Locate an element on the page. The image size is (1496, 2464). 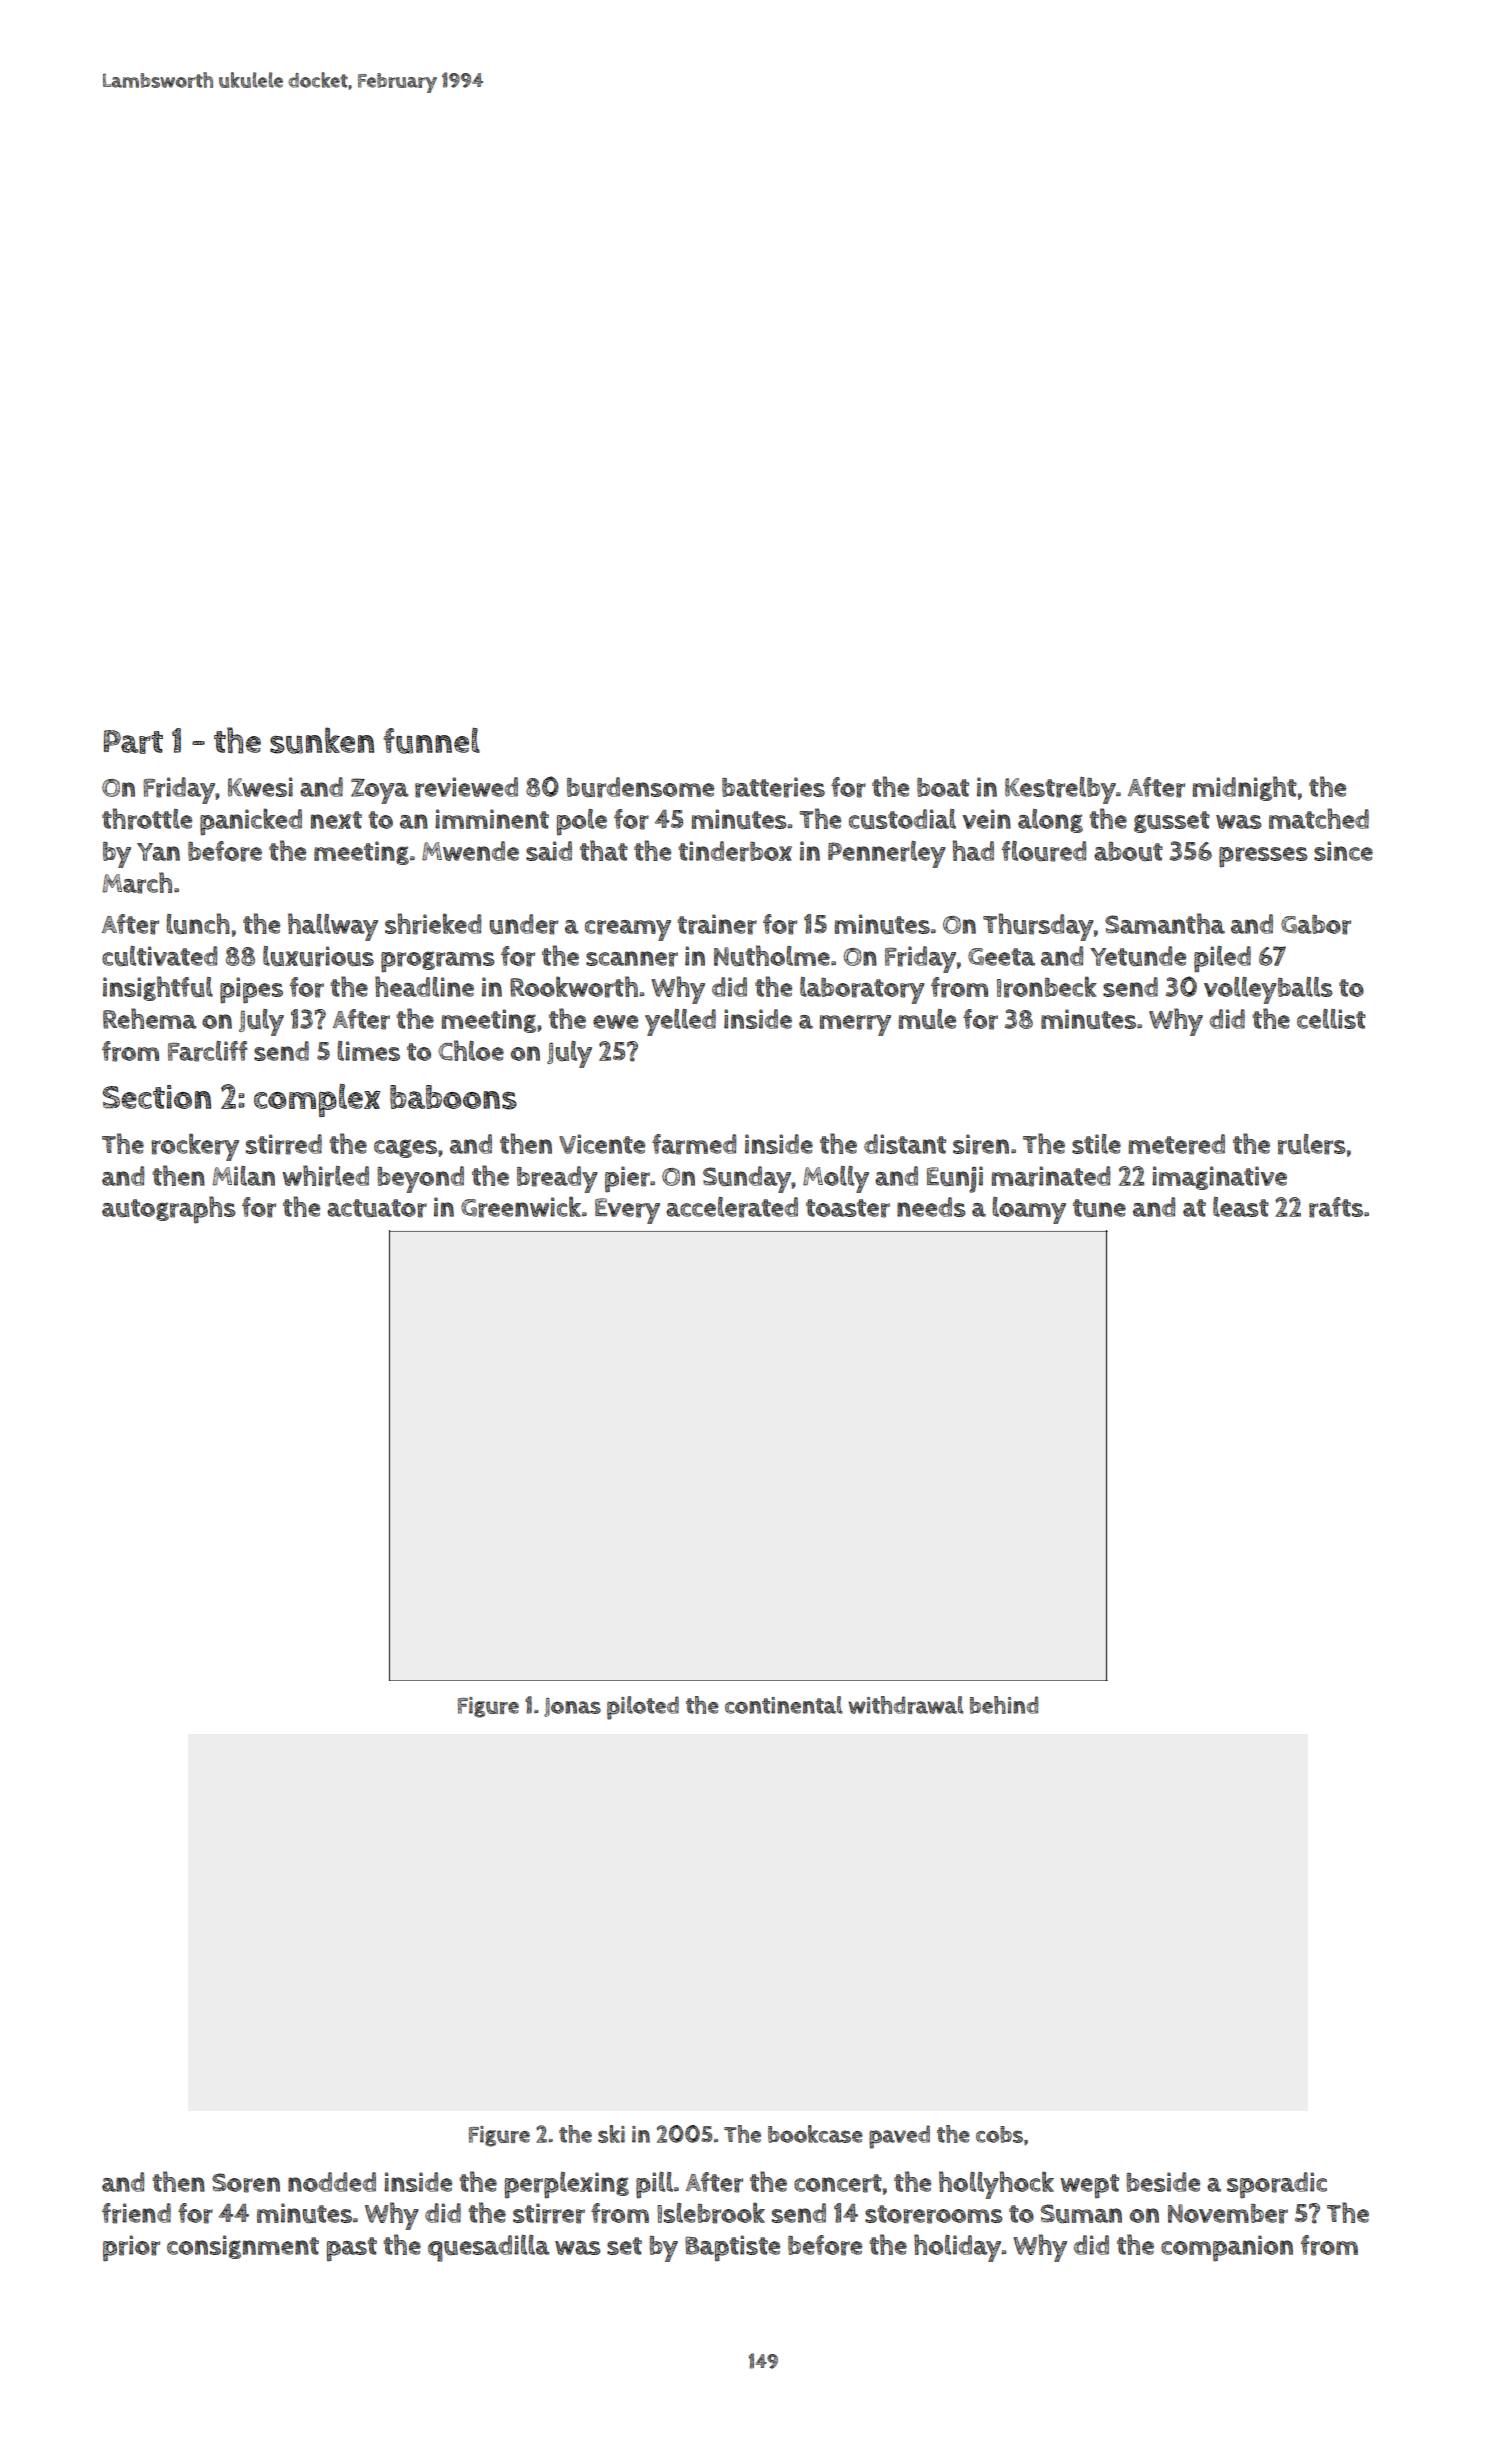
funnel is located at coordinates (431, 740).
